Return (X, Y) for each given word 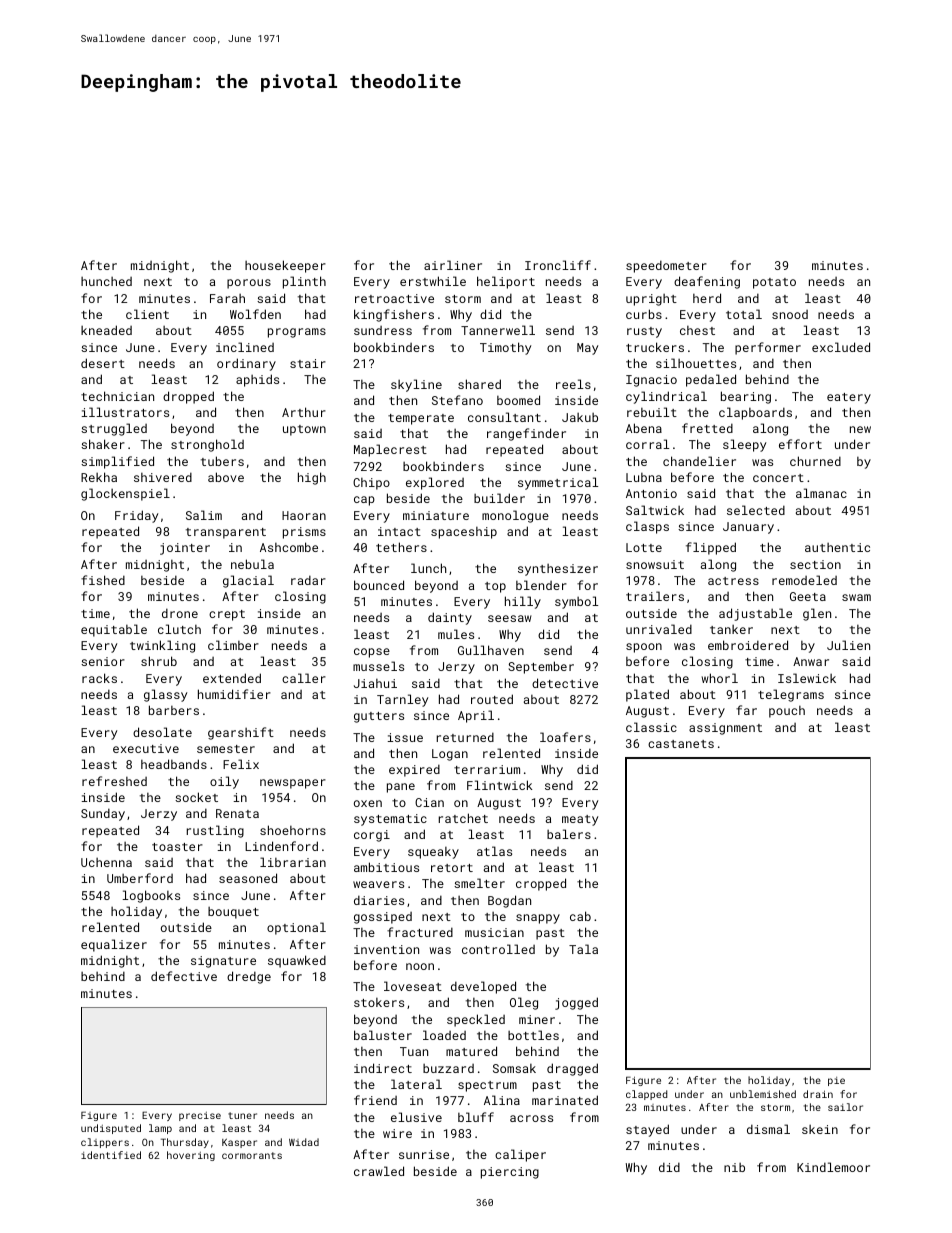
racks (99, 678)
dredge (249, 977)
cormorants (252, 1155)
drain (818, 1094)
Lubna (644, 477)
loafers (565, 737)
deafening (707, 282)
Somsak (514, 1068)
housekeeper (285, 266)
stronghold (207, 445)
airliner (453, 265)
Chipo (371, 484)
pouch (787, 712)
